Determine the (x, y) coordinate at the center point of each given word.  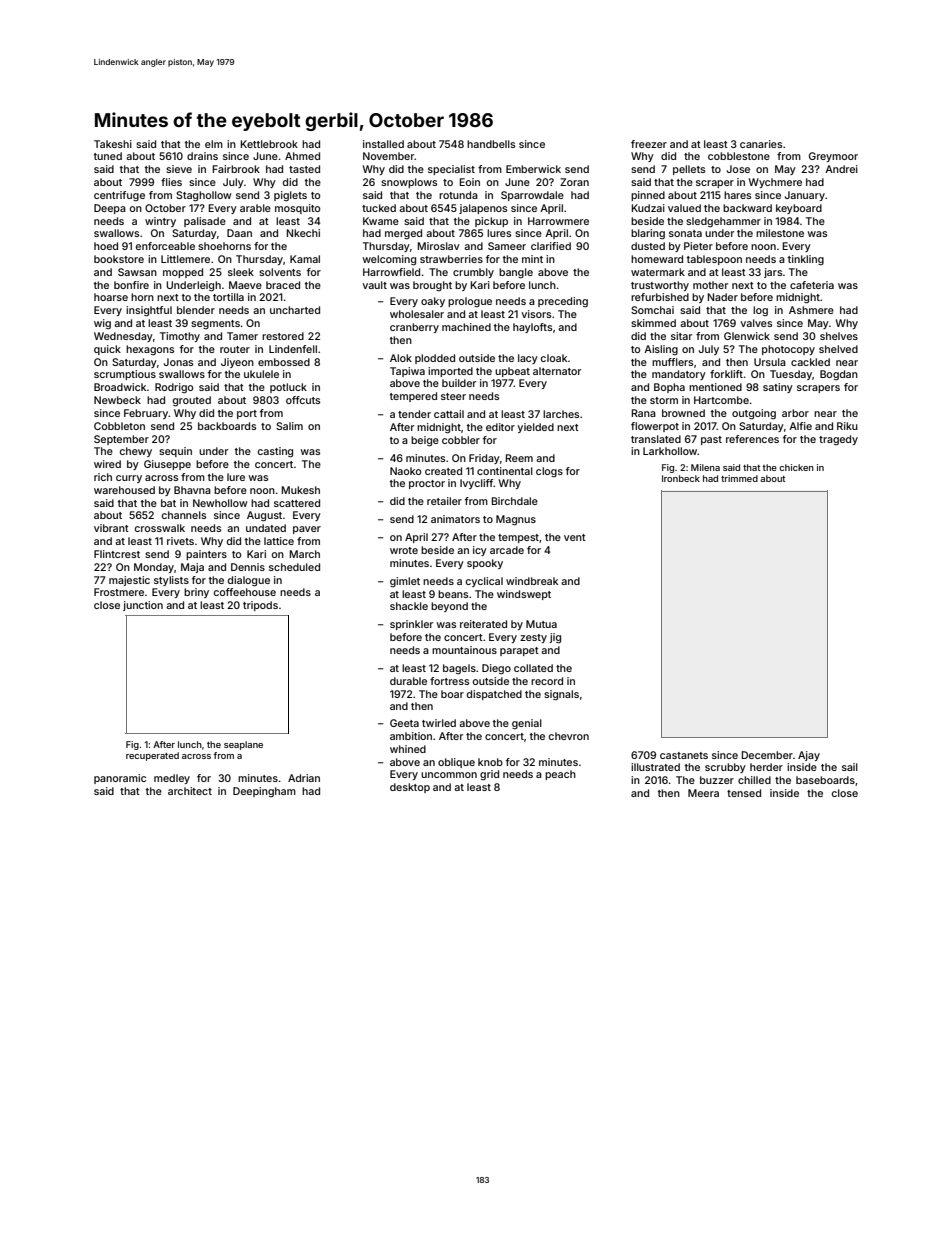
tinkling (806, 260)
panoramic (120, 779)
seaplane (243, 745)
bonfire (131, 285)
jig (555, 638)
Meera (703, 793)
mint (532, 259)
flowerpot (655, 427)
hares (737, 195)
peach (560, 775)
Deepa (110, 209)
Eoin (469, 182)
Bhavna (192, 490)
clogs (549, 472)
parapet (519, 651)
